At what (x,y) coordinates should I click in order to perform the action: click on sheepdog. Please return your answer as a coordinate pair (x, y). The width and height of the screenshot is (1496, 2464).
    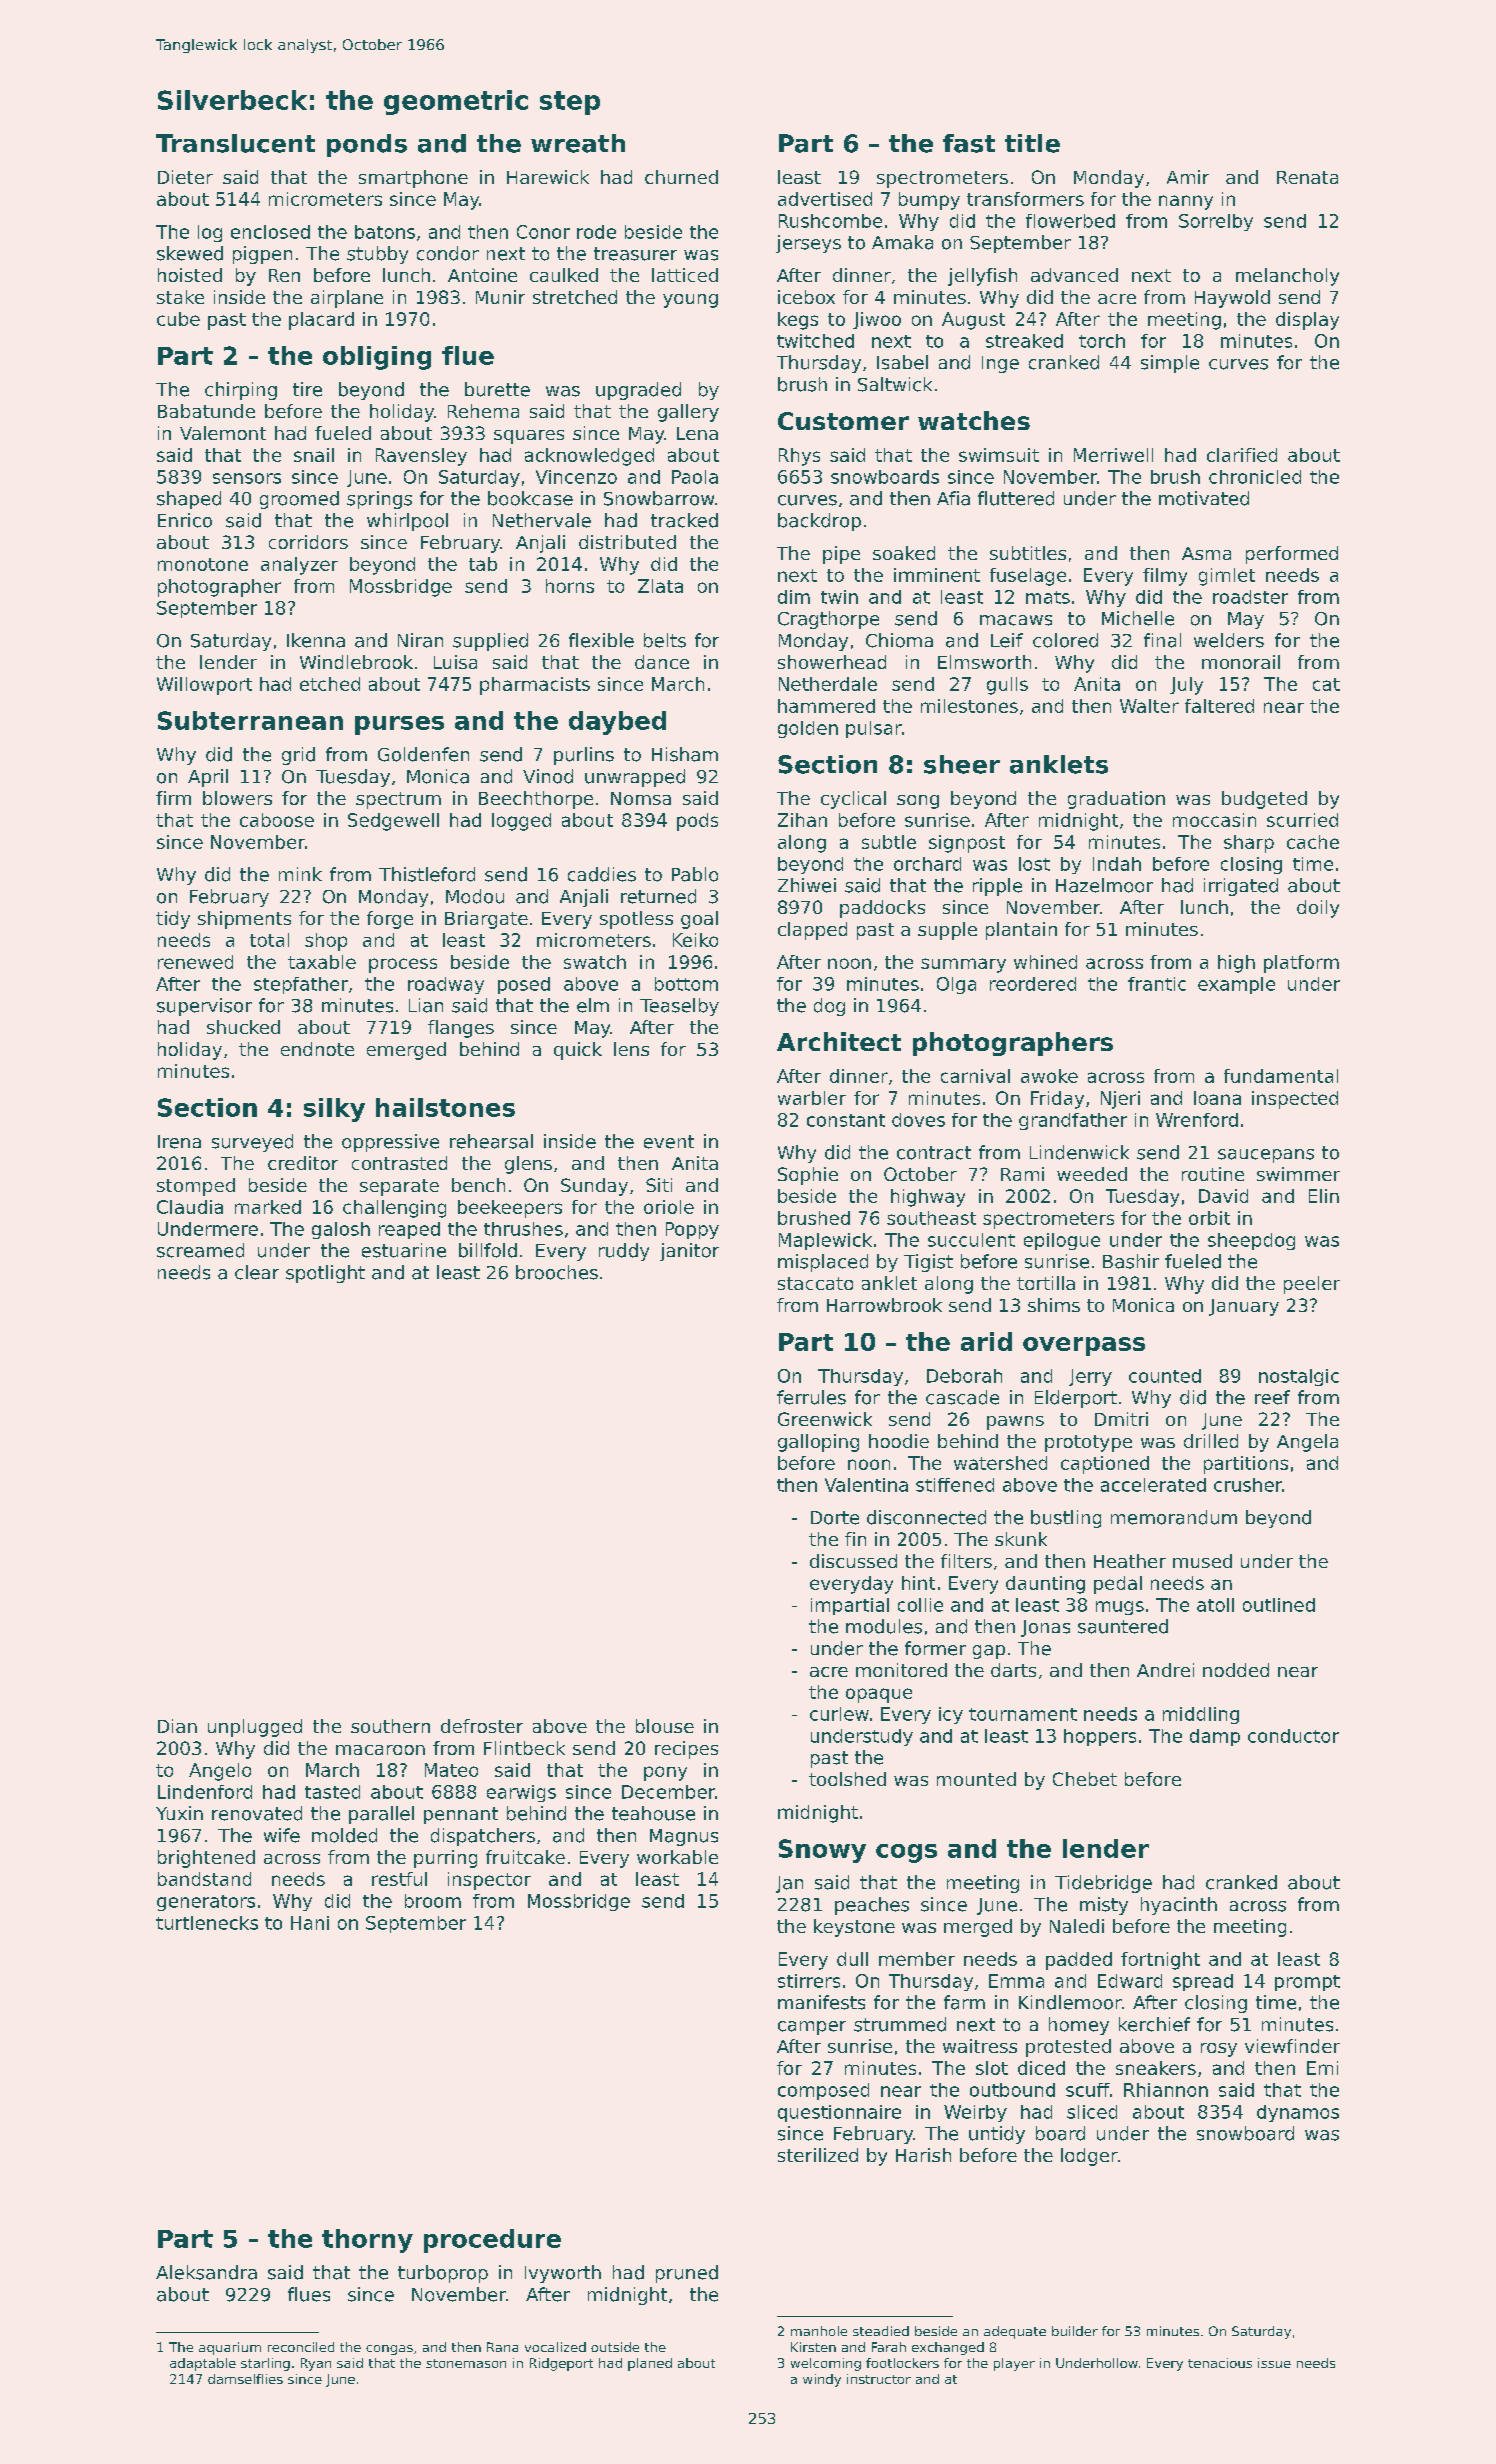
    Looking at the image, I should click on (1251, 1241).
